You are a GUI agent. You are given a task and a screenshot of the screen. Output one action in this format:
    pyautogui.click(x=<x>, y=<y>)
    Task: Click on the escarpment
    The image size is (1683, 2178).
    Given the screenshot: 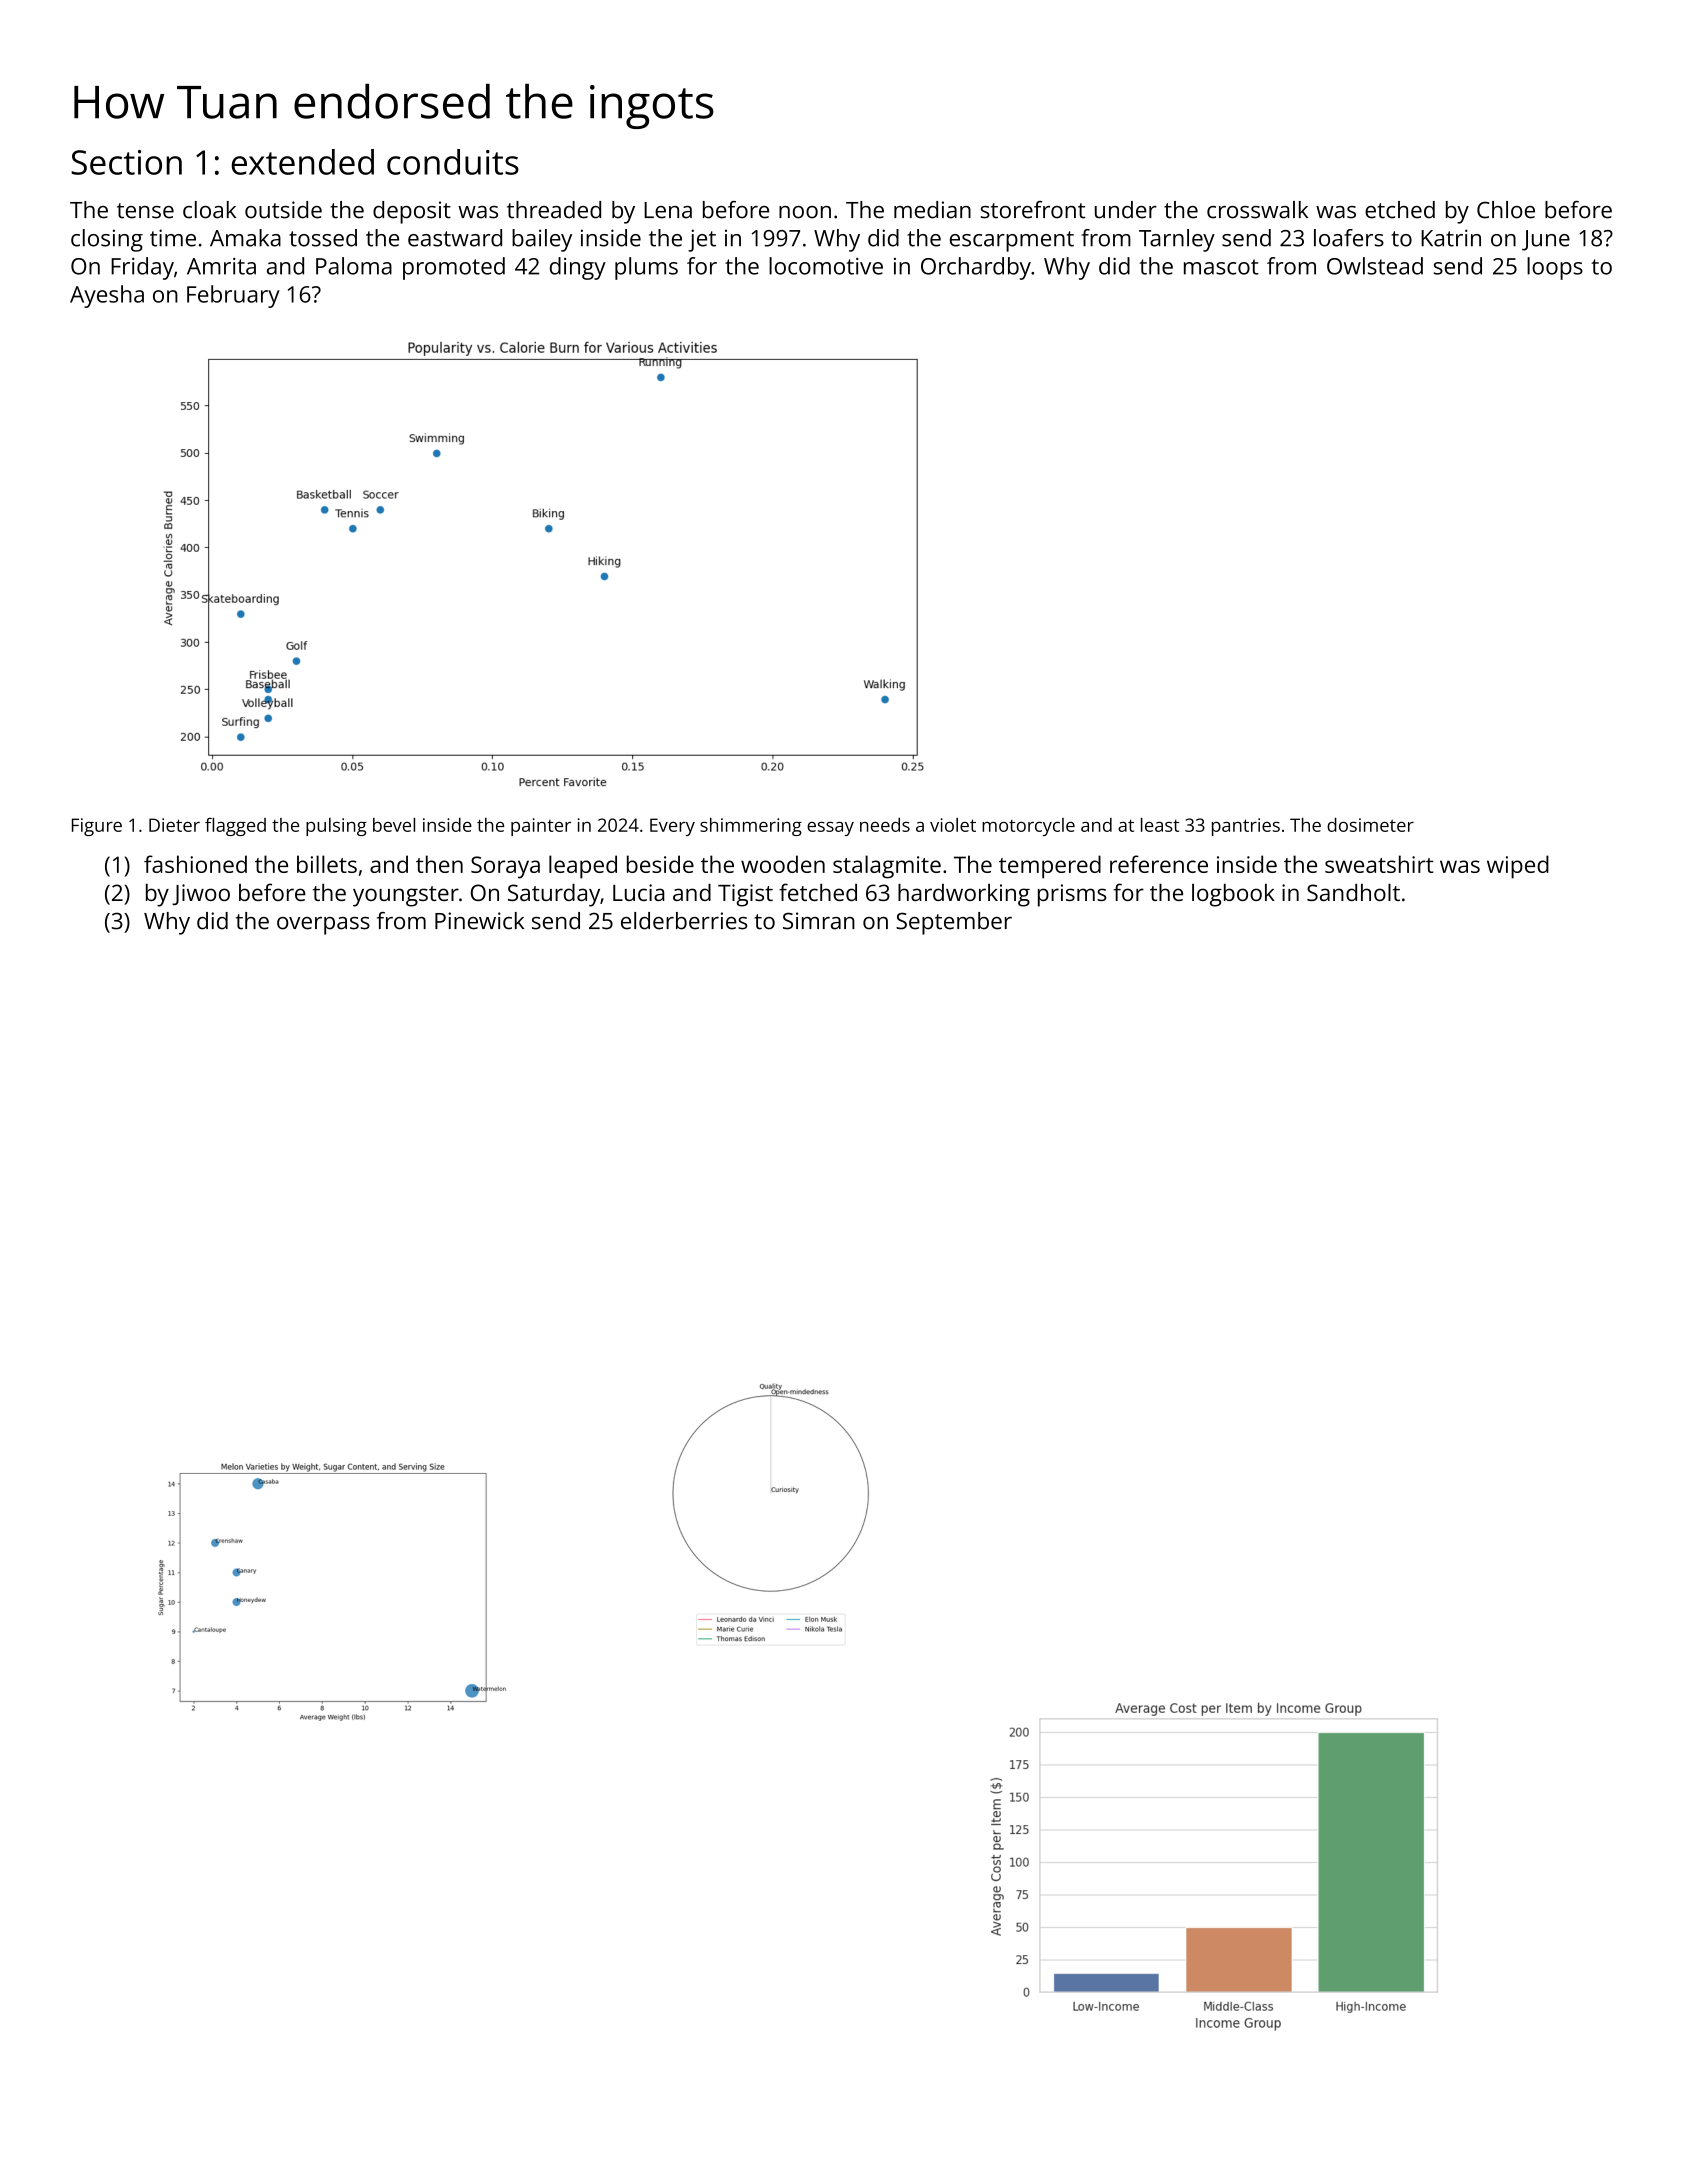 What is the action you would take?
    pyautogui.click(x=1012, y=241)
